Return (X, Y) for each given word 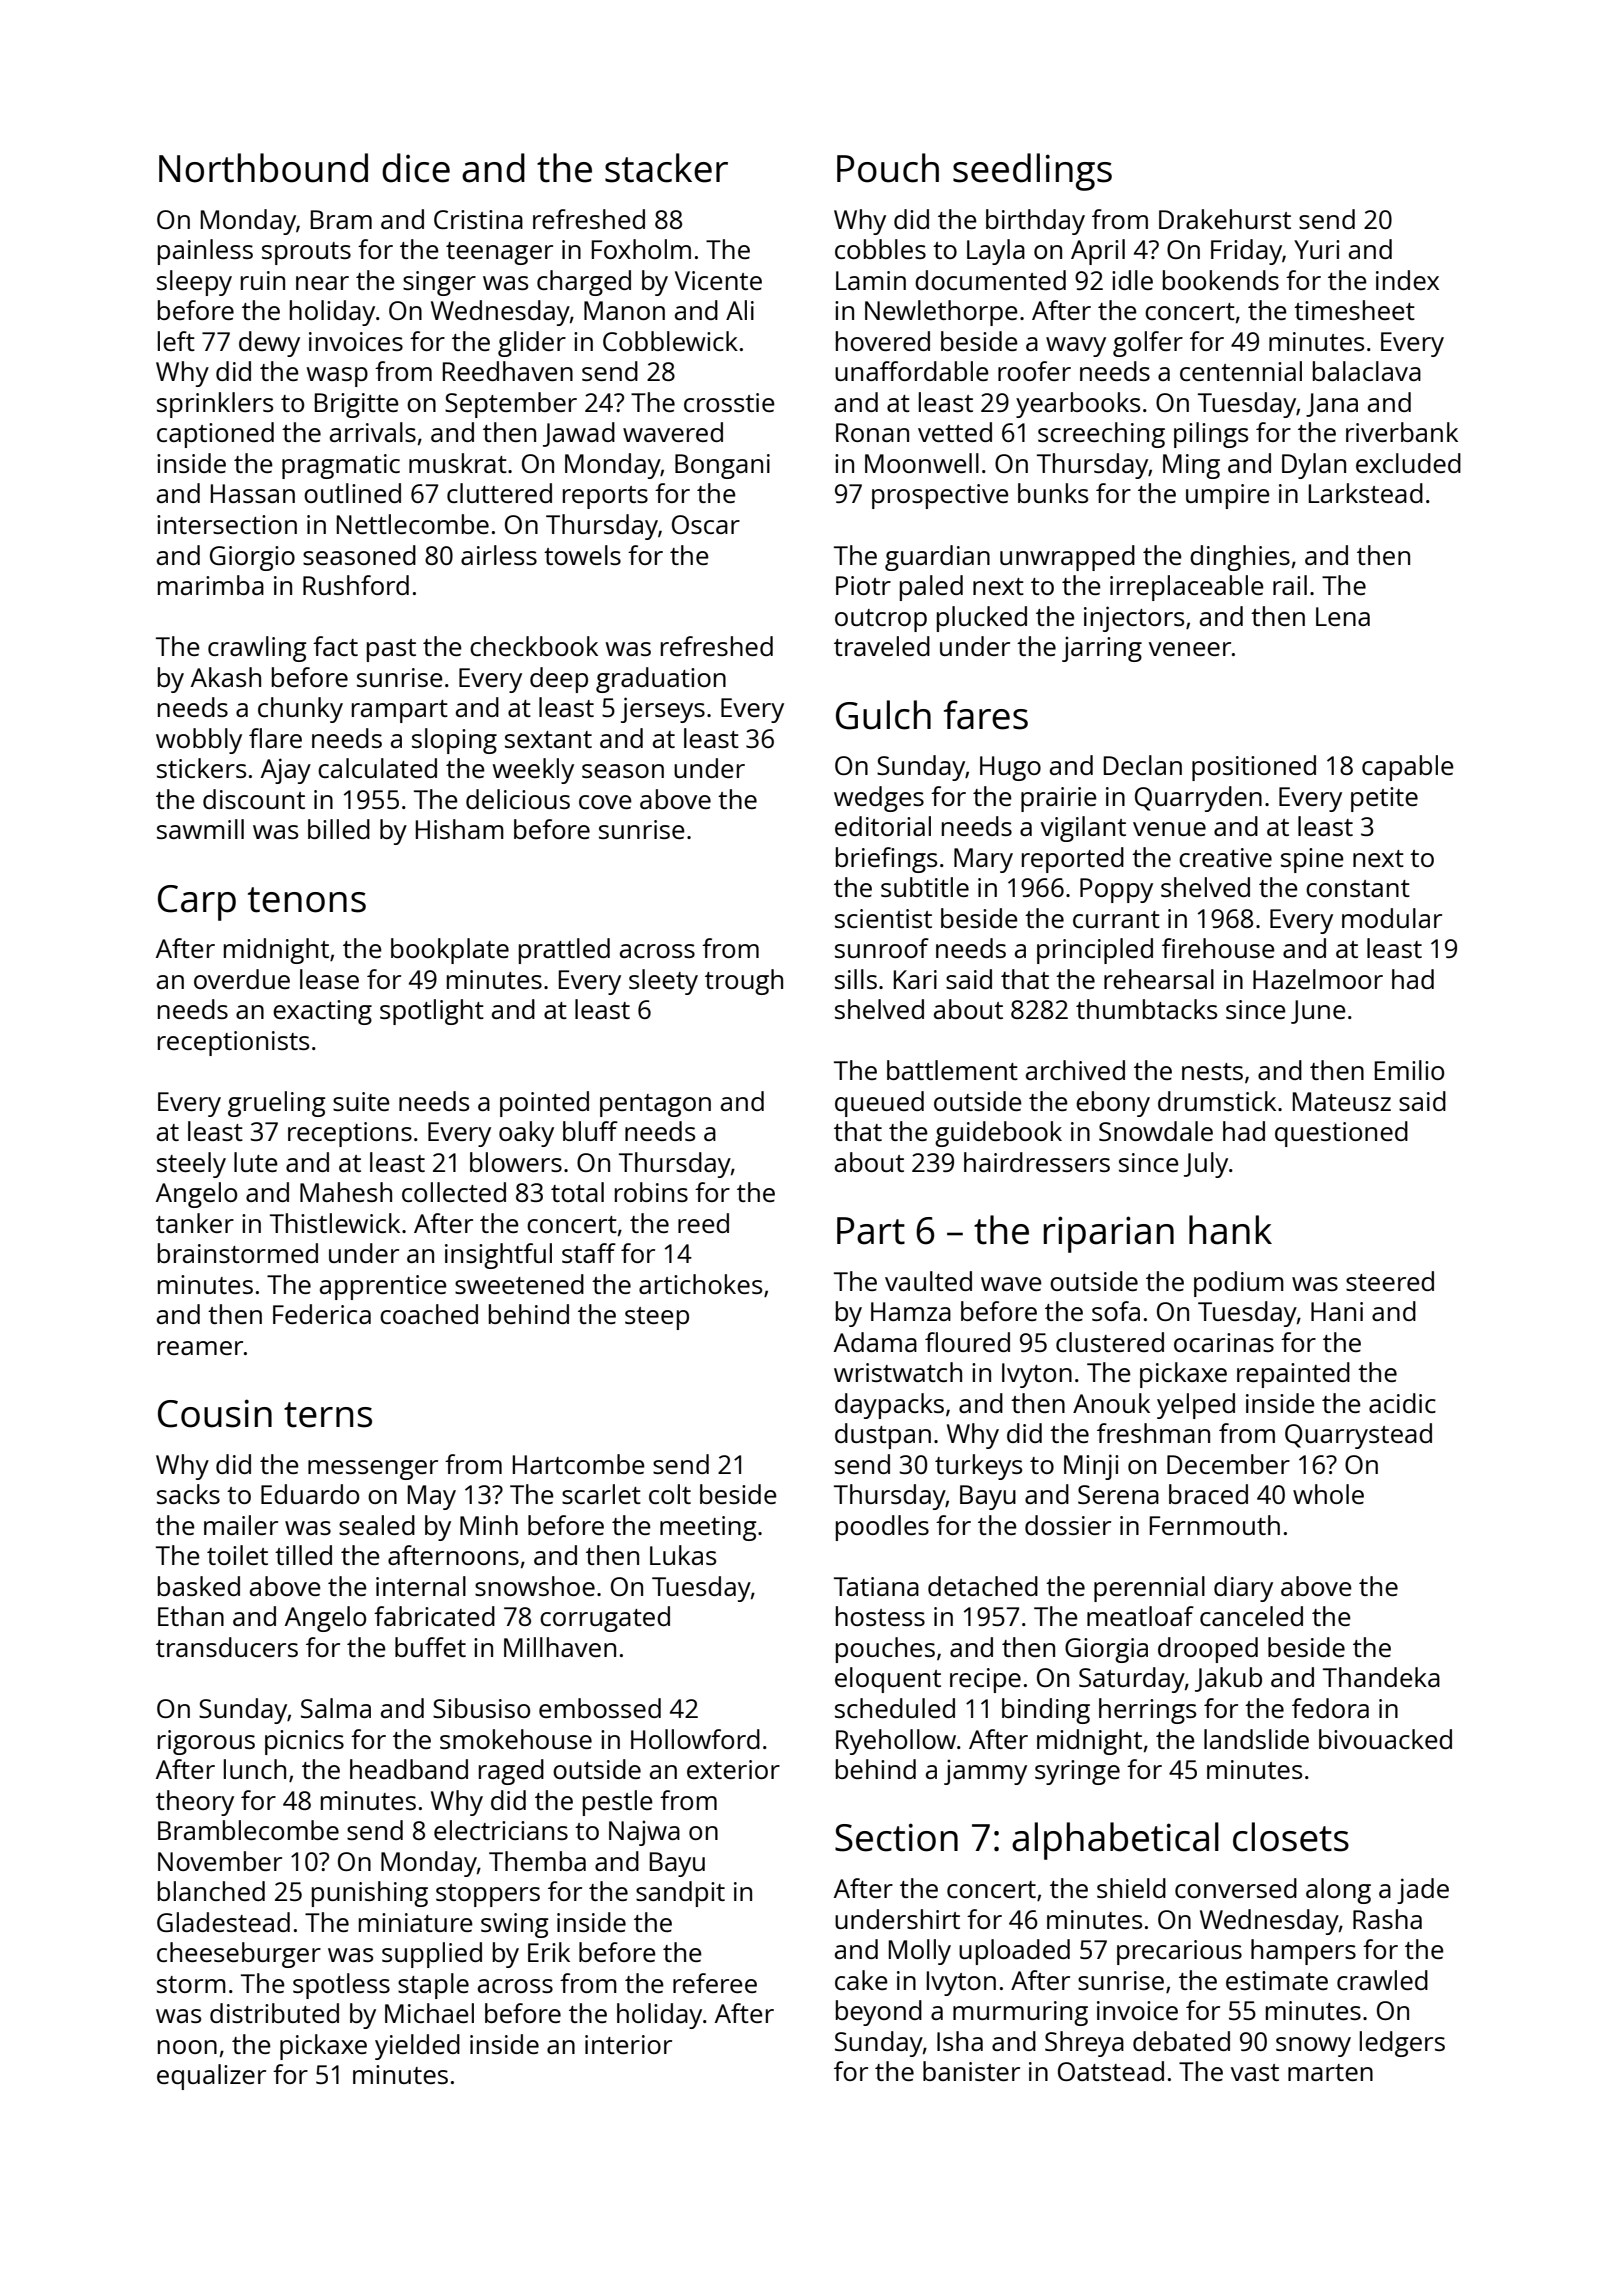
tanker (195, 1223)
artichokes (700, 1284)
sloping (454, 741)
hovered (883, 341)
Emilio (1409, 1070)
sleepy (194, 283)
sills (856, 979)
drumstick (1217, 1101)
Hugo (1010, 768)
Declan (1143, 765)
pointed (544, 1104)
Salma (336, 1708)
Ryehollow (896, 1742)
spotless (341, 1986)
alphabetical (1115, 1841)
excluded (1408, 463)
